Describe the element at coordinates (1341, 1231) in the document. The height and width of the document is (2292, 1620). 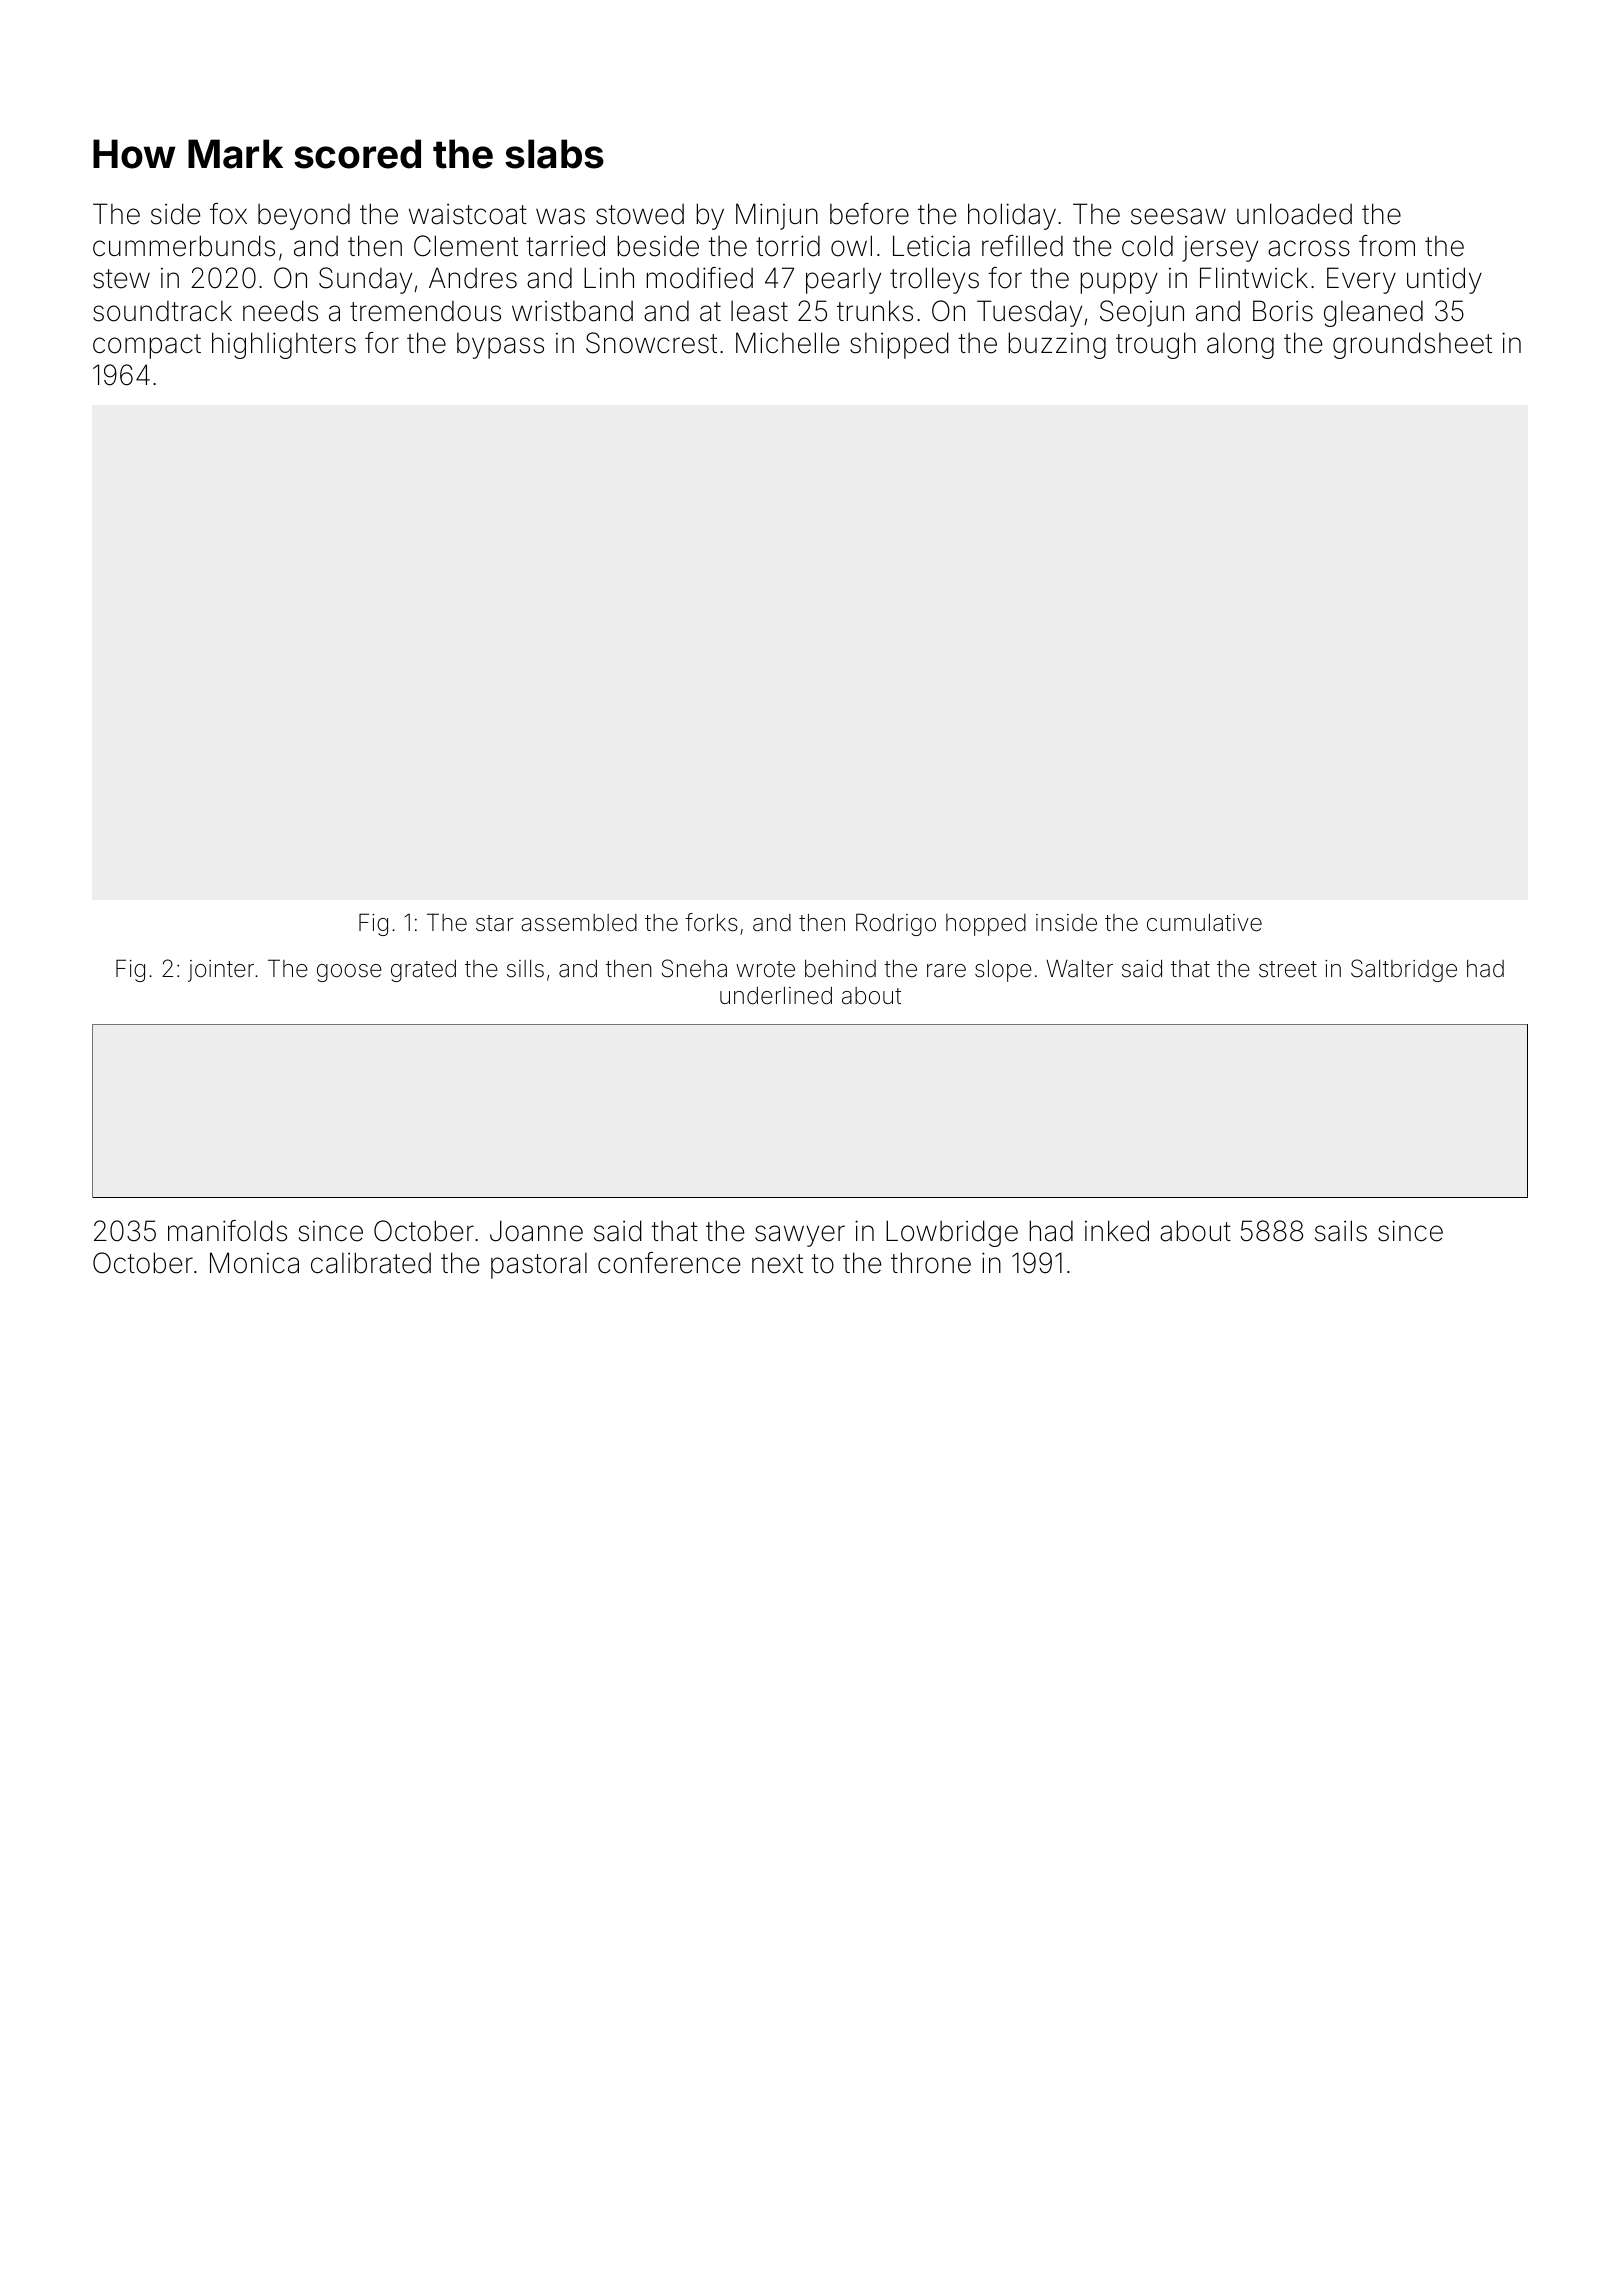
I see `sails` at that location.
